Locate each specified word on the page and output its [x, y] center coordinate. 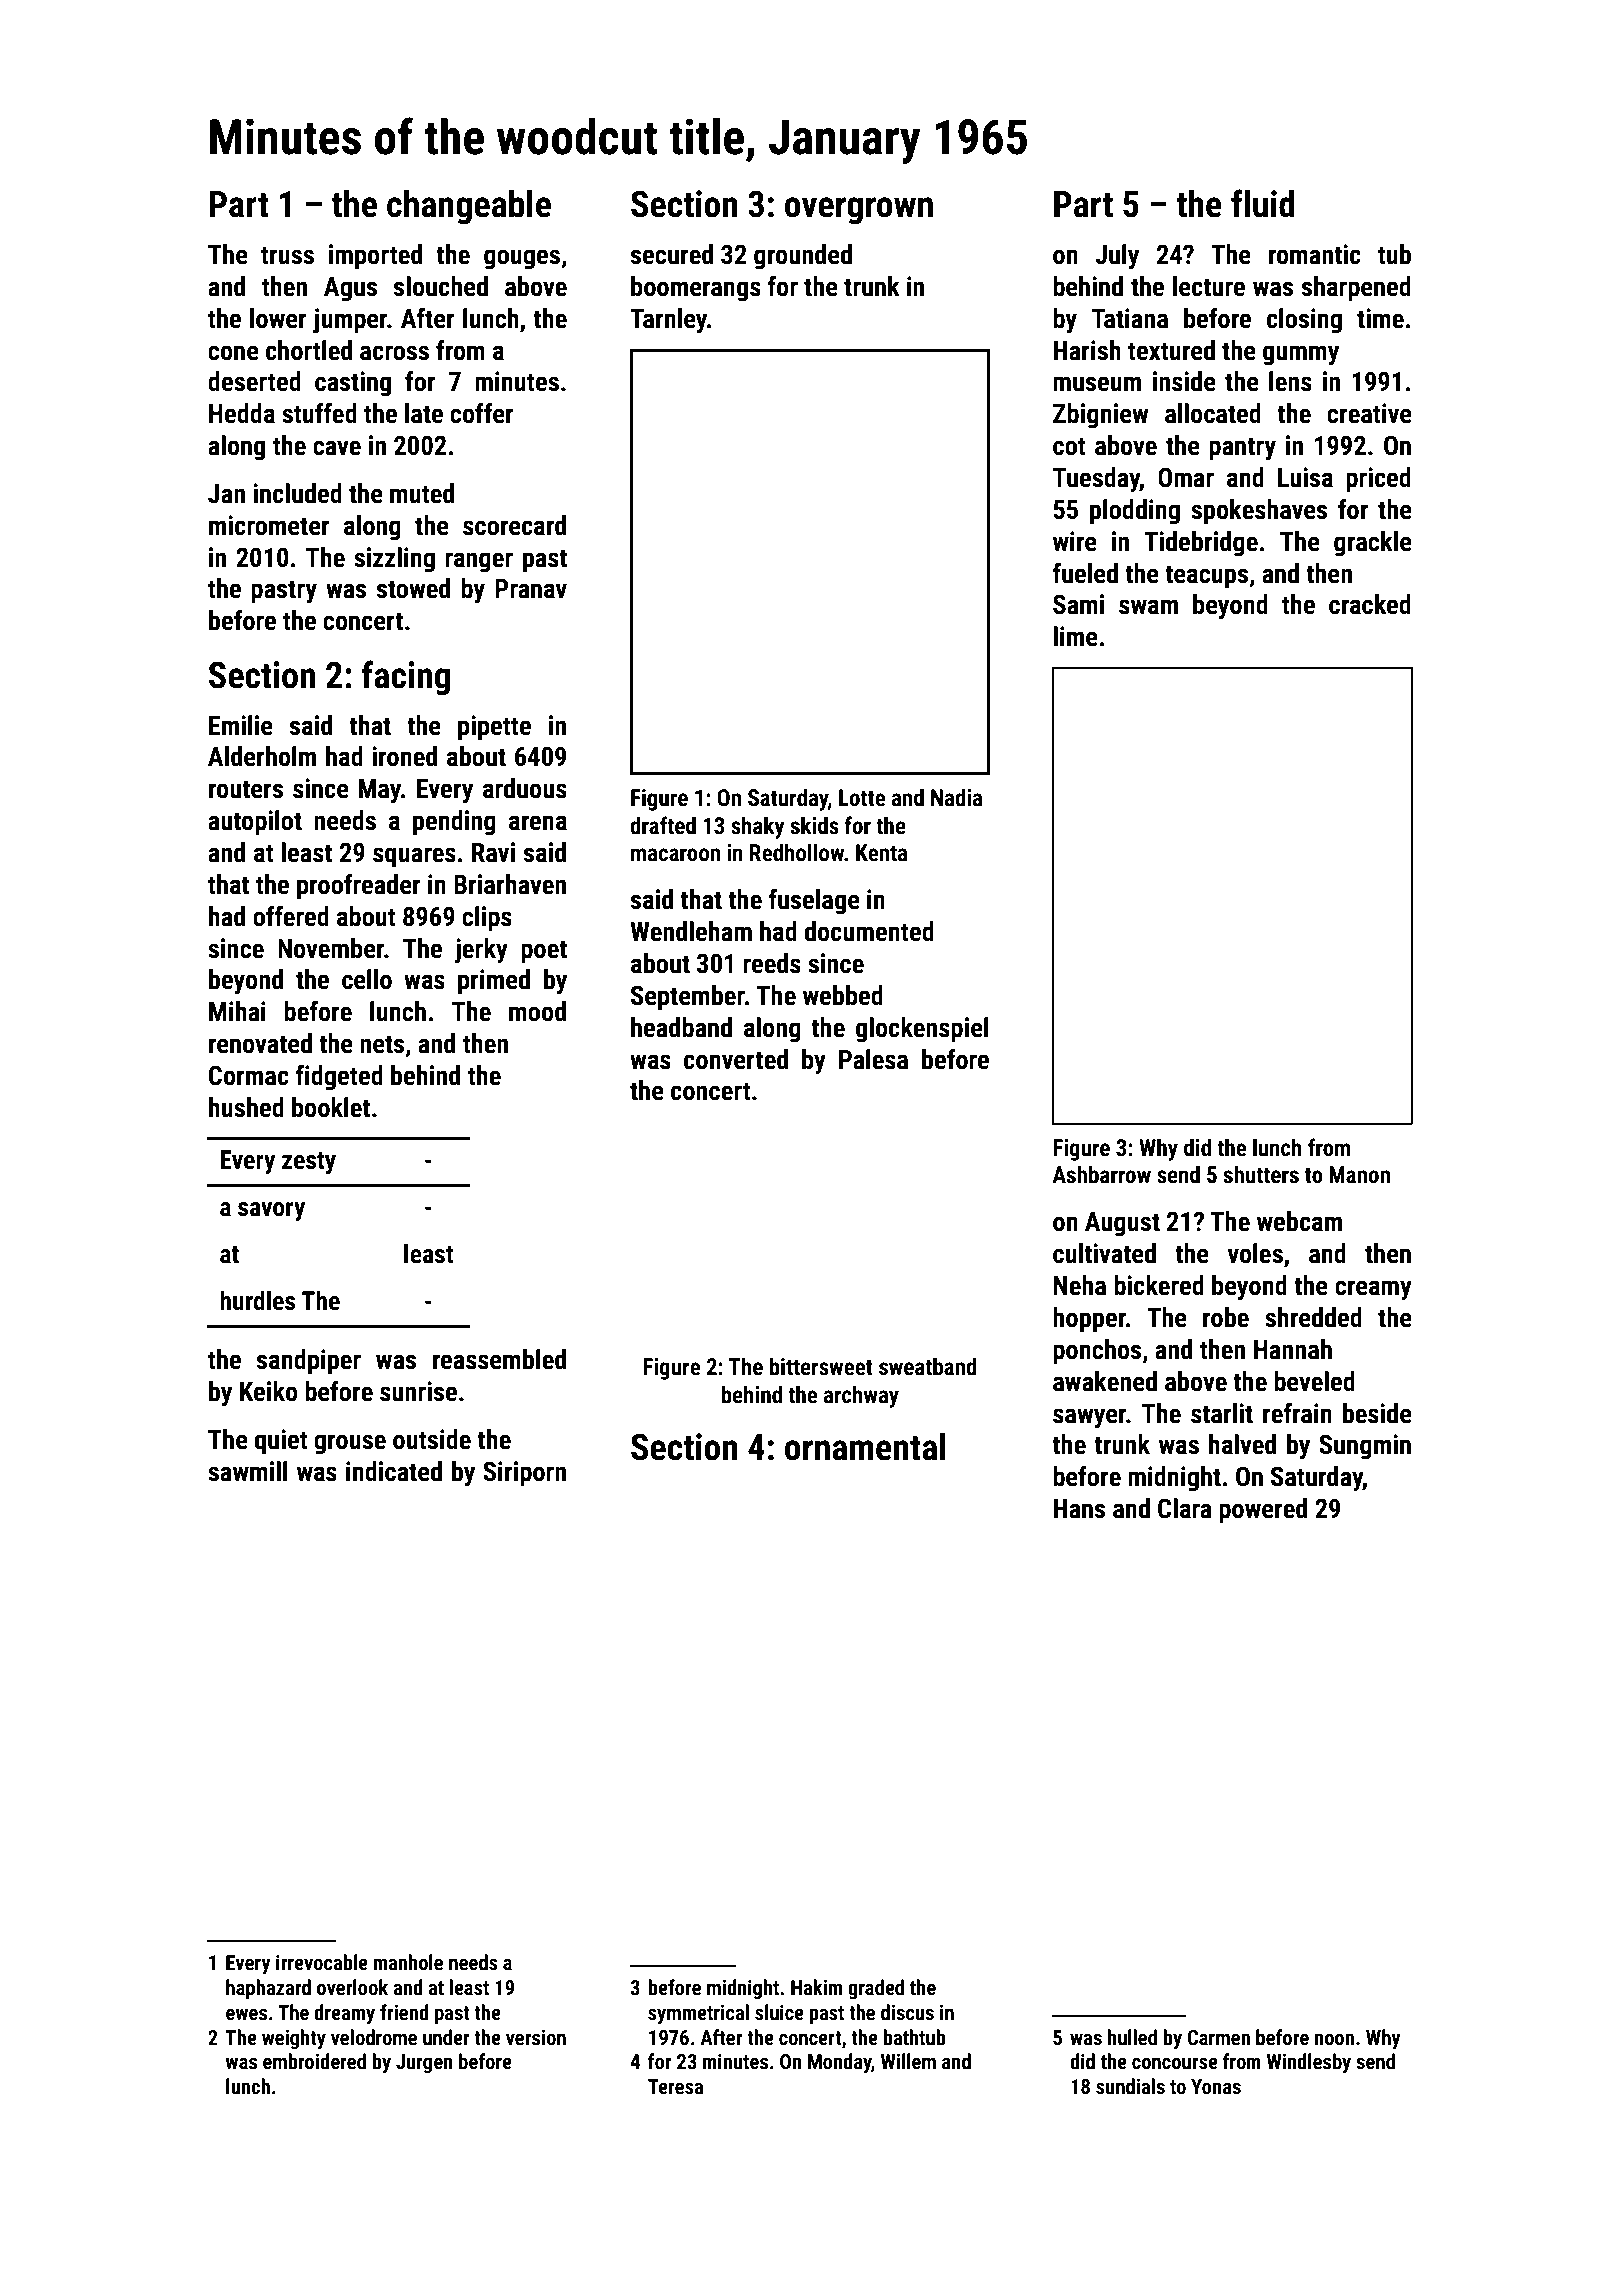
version [536, 2037]
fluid [1263, 203]
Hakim [816, 1987]
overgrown [859, 211]
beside [1377, 1413]
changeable [469, 207]
